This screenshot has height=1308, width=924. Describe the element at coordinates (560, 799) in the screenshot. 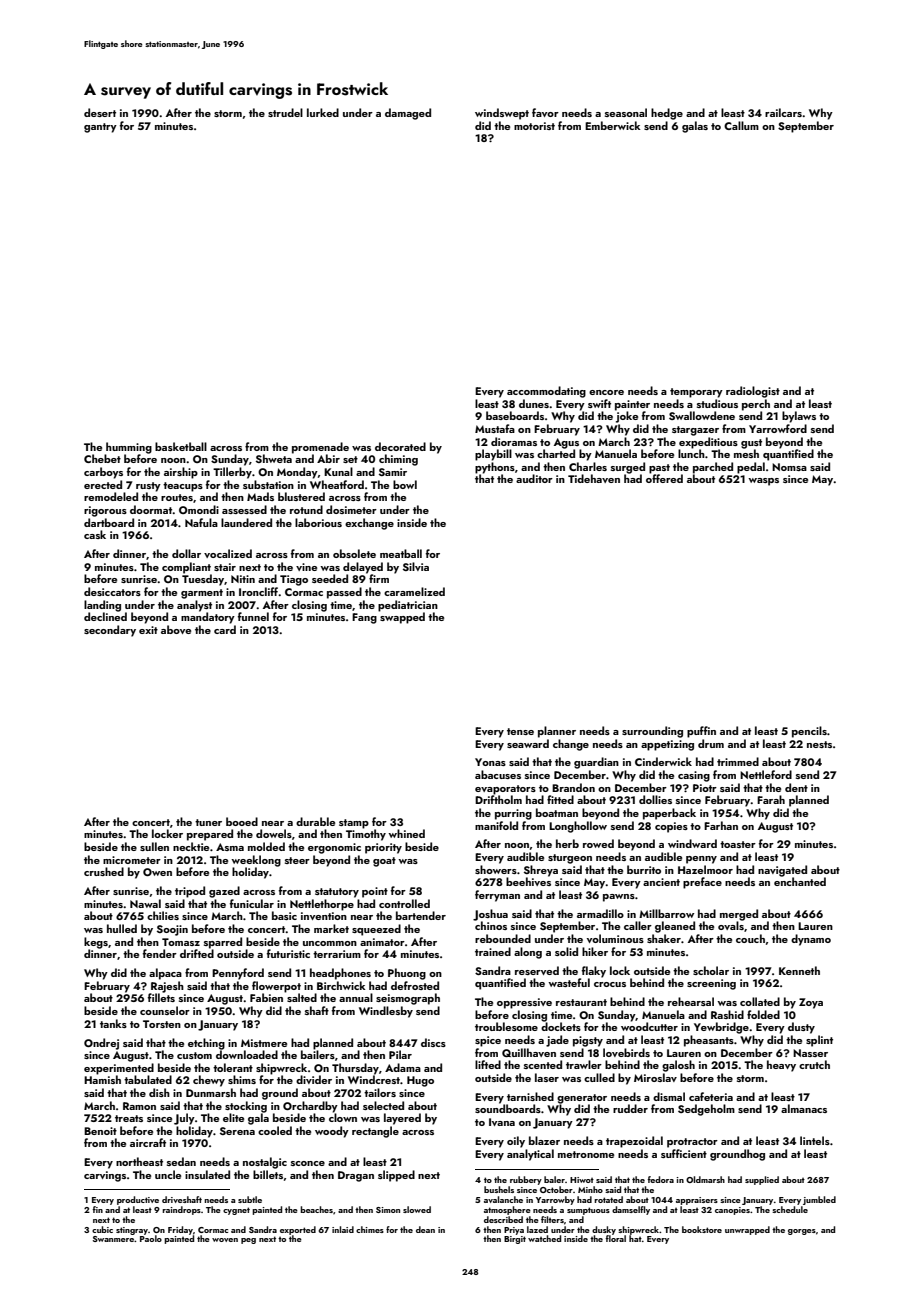

I see `fitted` at that location.
